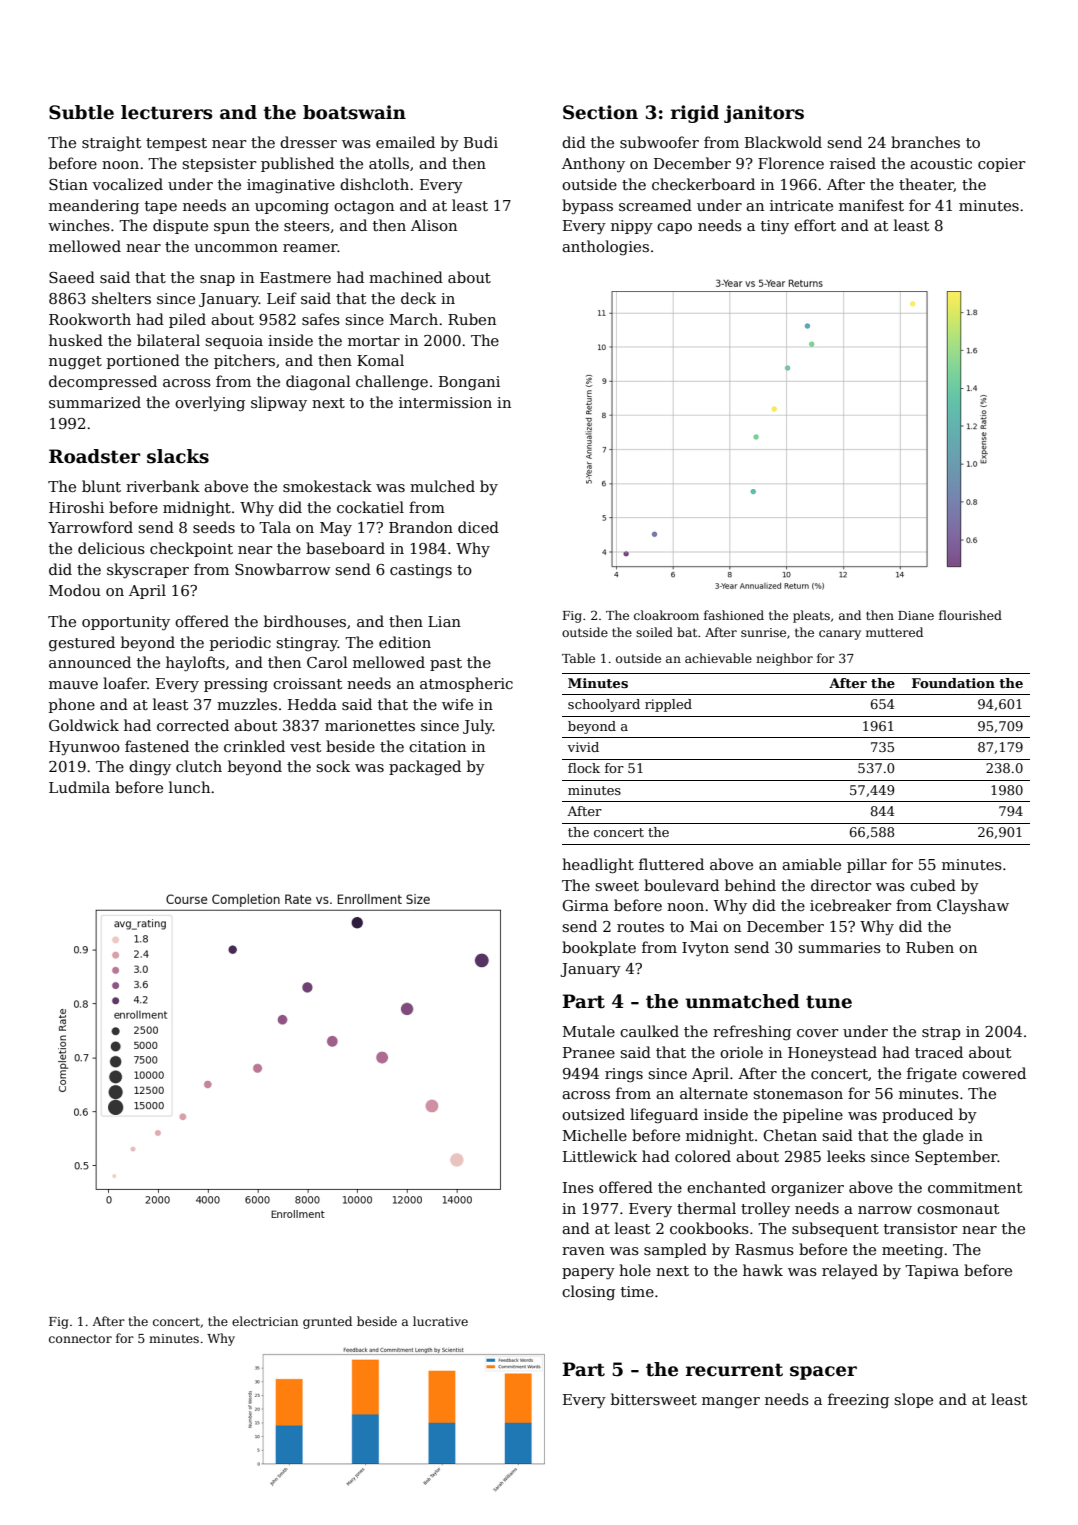  What do you see at coordinates (79, 225) in the screenshot?
I see `winches` at bounding box center [79, 225].
